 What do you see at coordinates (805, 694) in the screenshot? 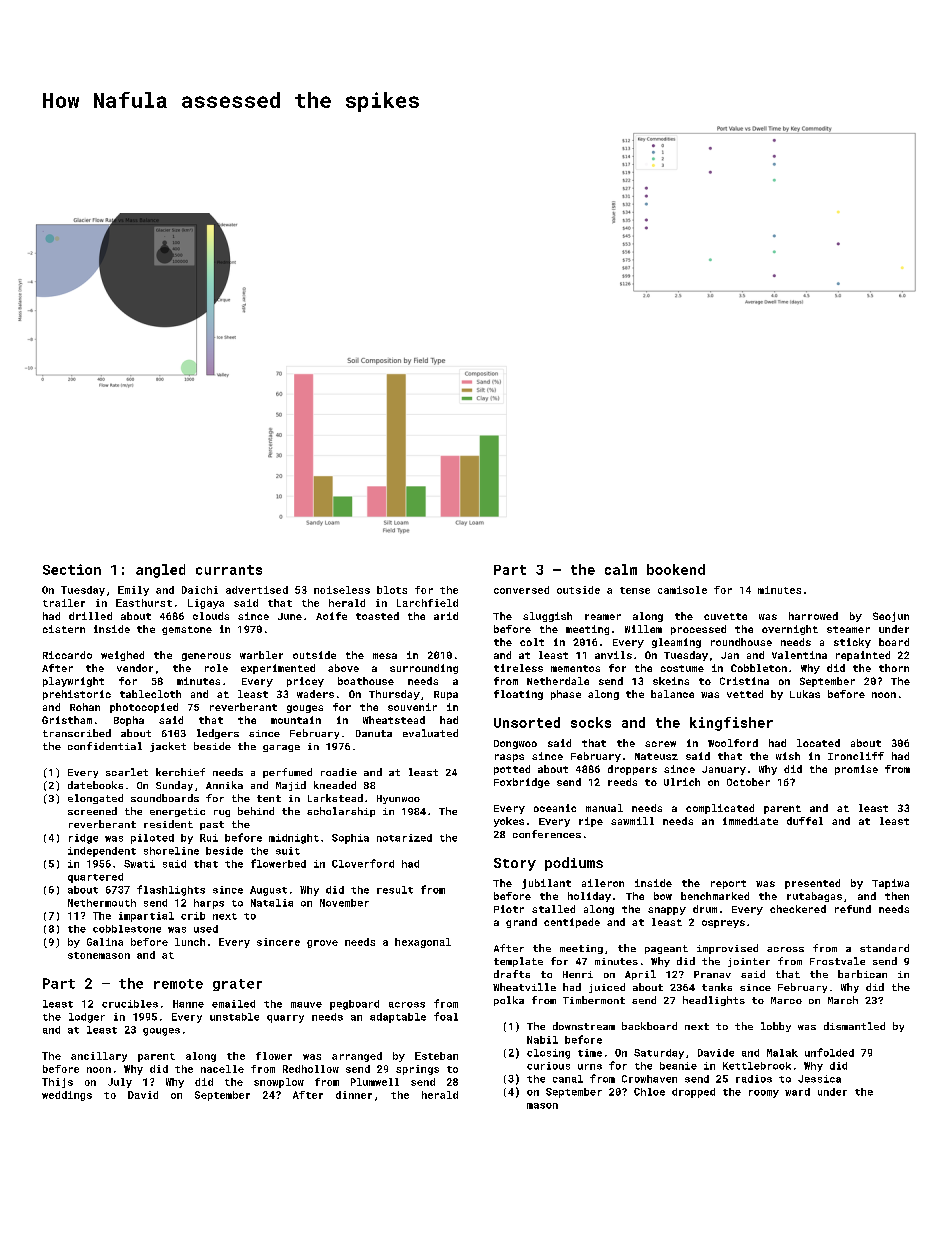
I see `Lukas` at bounding box center [805, 694].
